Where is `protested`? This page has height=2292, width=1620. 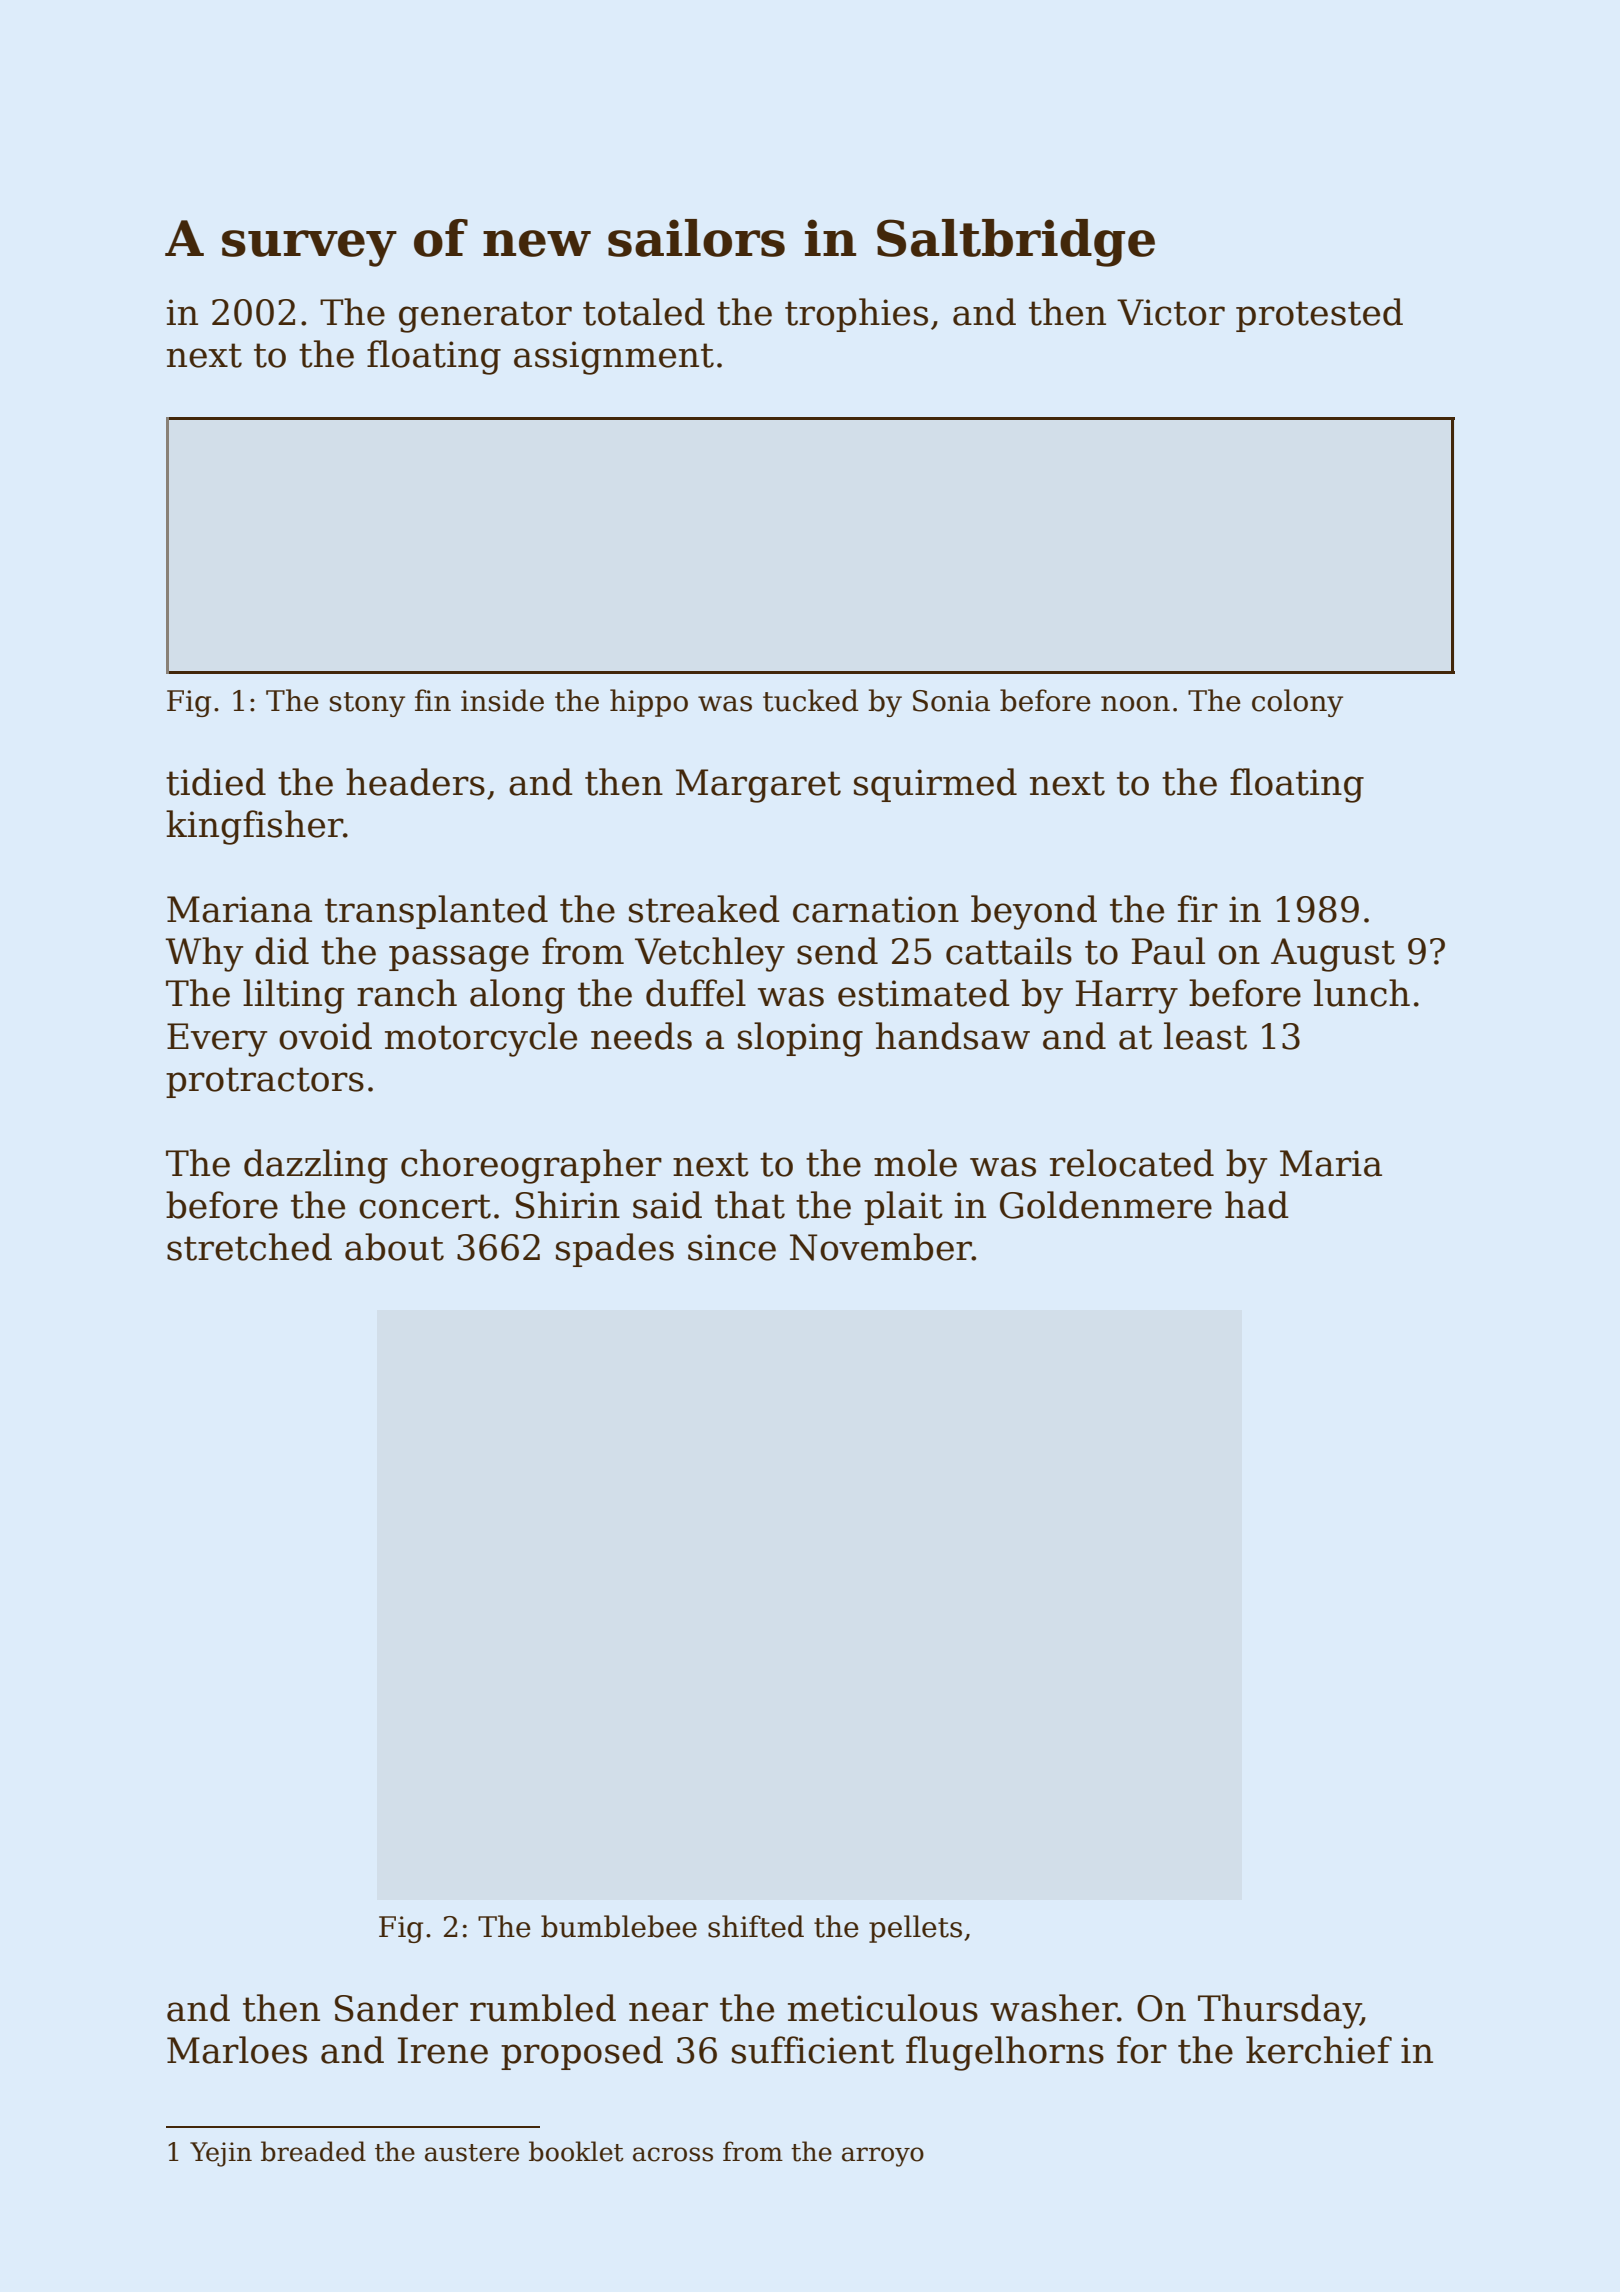 protested is located at coordinates (1319, 315).
